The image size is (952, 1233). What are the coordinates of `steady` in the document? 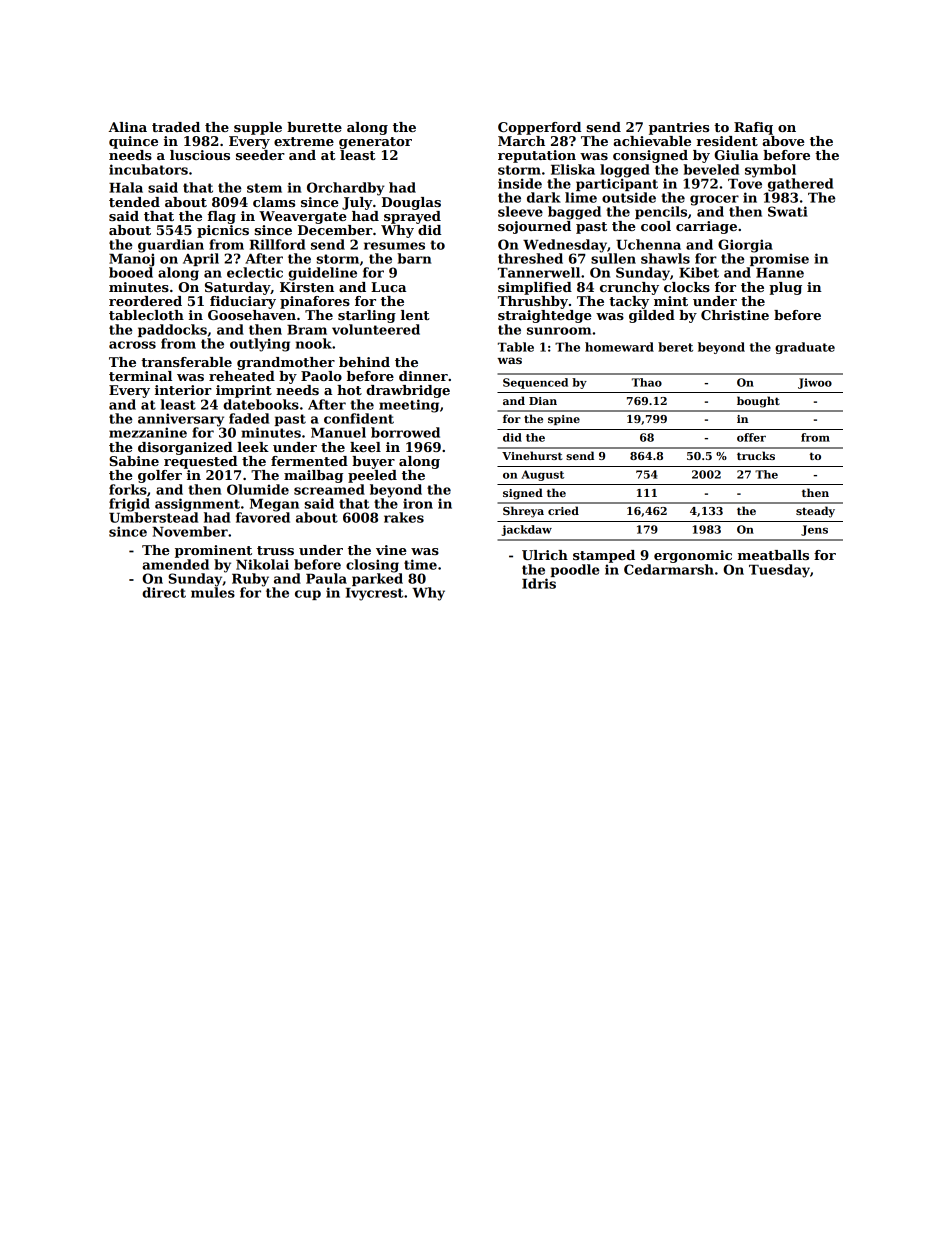 It's located at (815, 512).
